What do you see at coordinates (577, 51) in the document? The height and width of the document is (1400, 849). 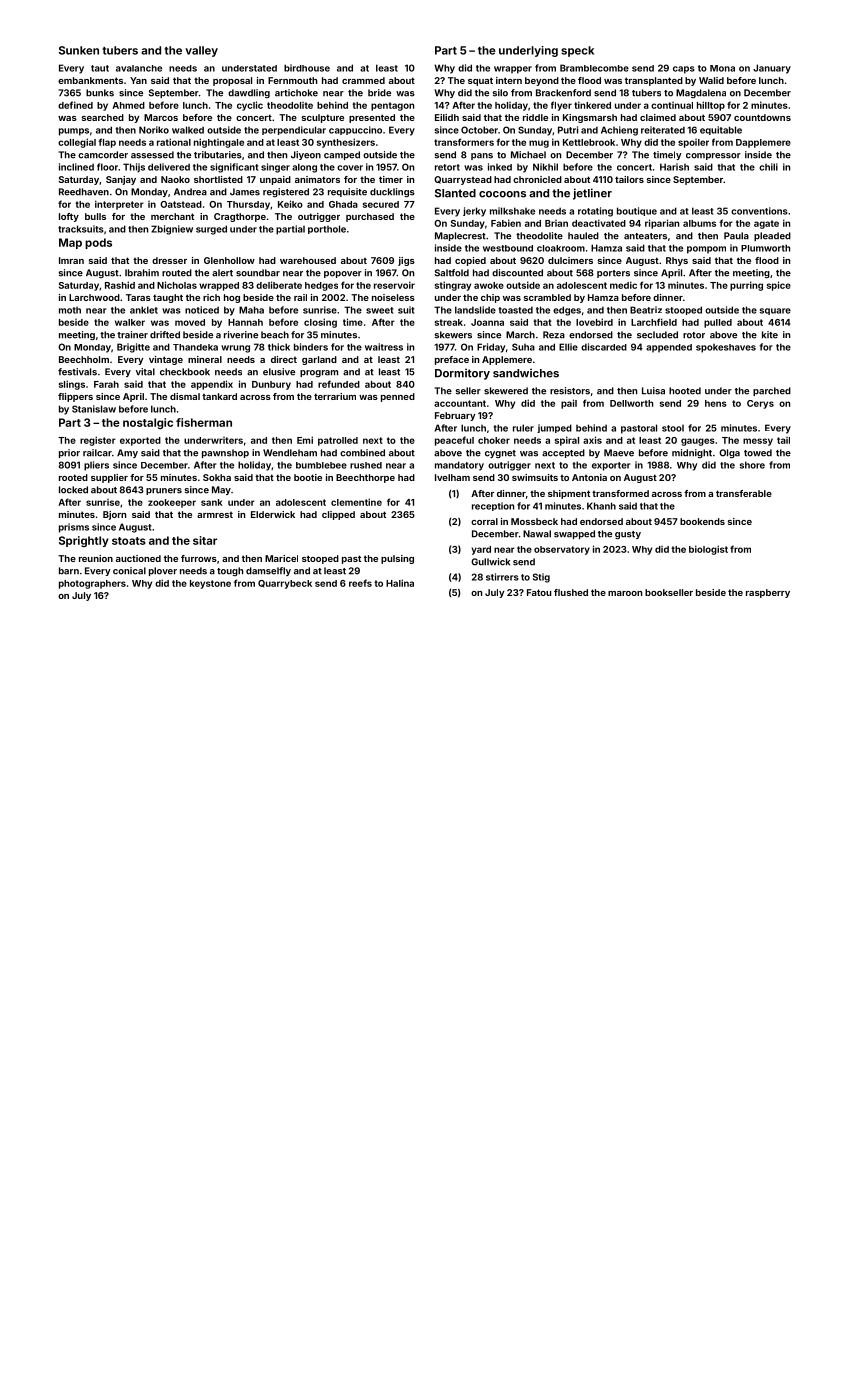 I see `speck` at bounding box center [577, 51].
